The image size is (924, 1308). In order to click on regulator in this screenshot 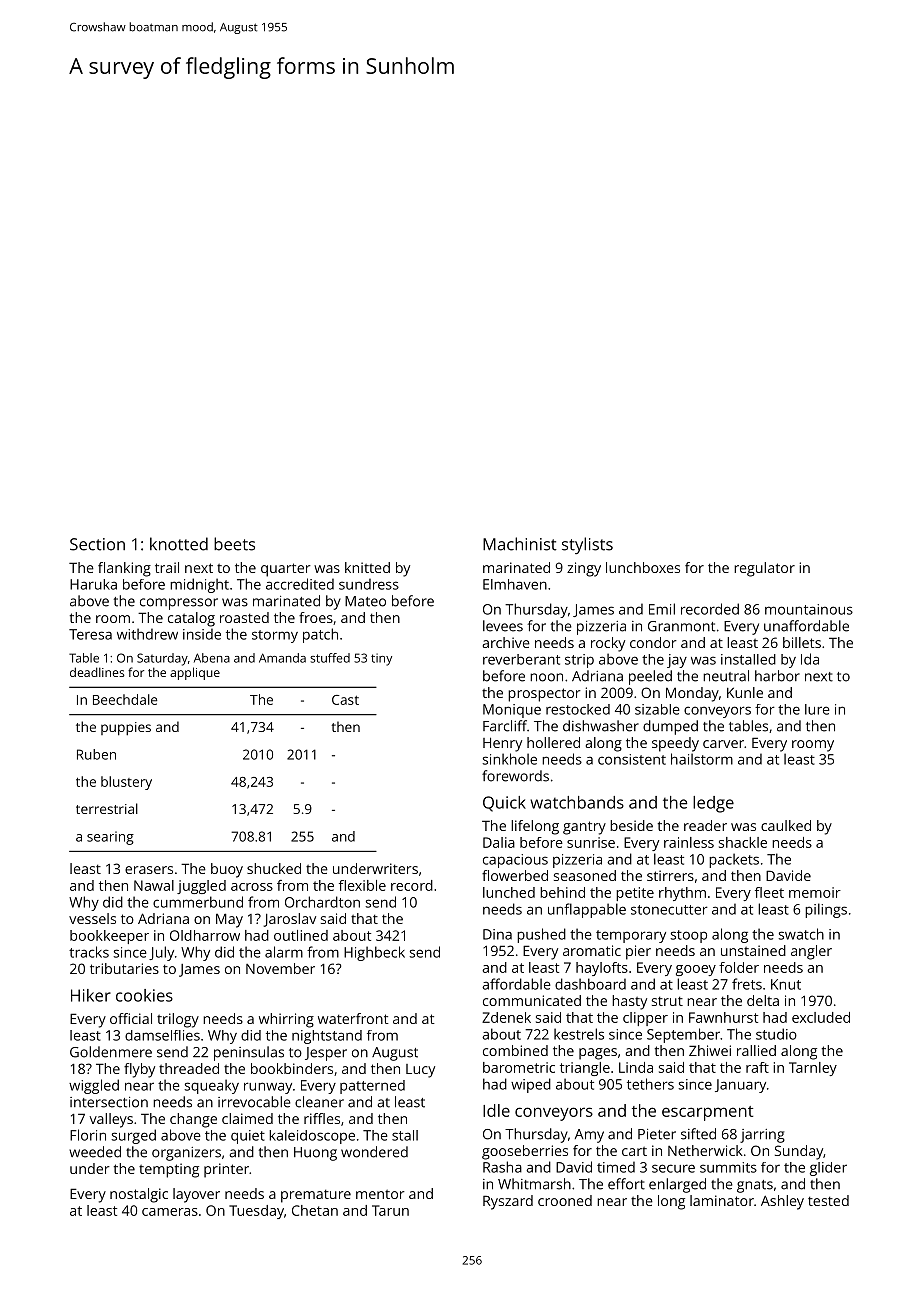, I will do `click(764, 569)`.
